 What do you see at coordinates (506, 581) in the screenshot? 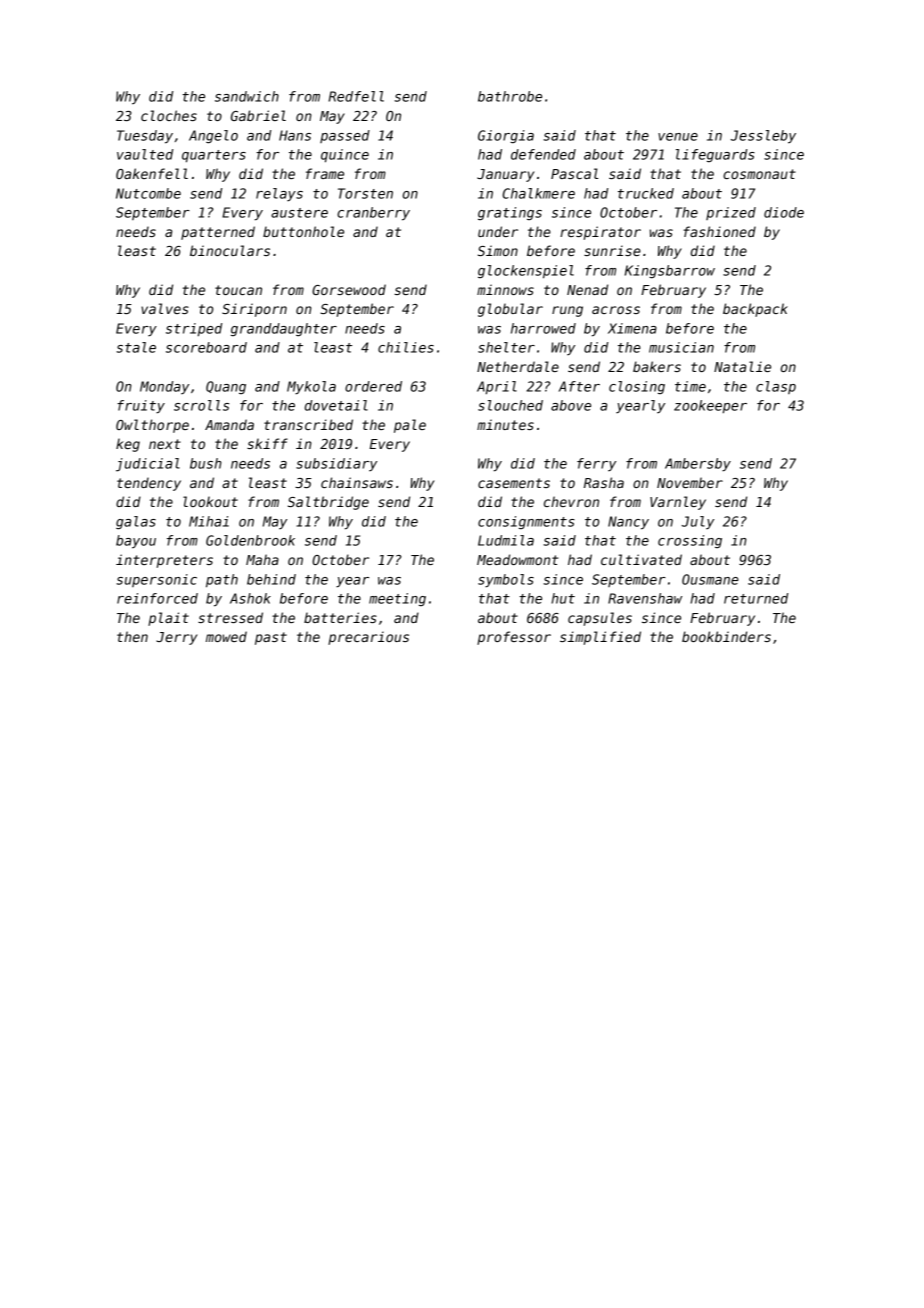
I see `symbols` at bounding box center [506, 581].
